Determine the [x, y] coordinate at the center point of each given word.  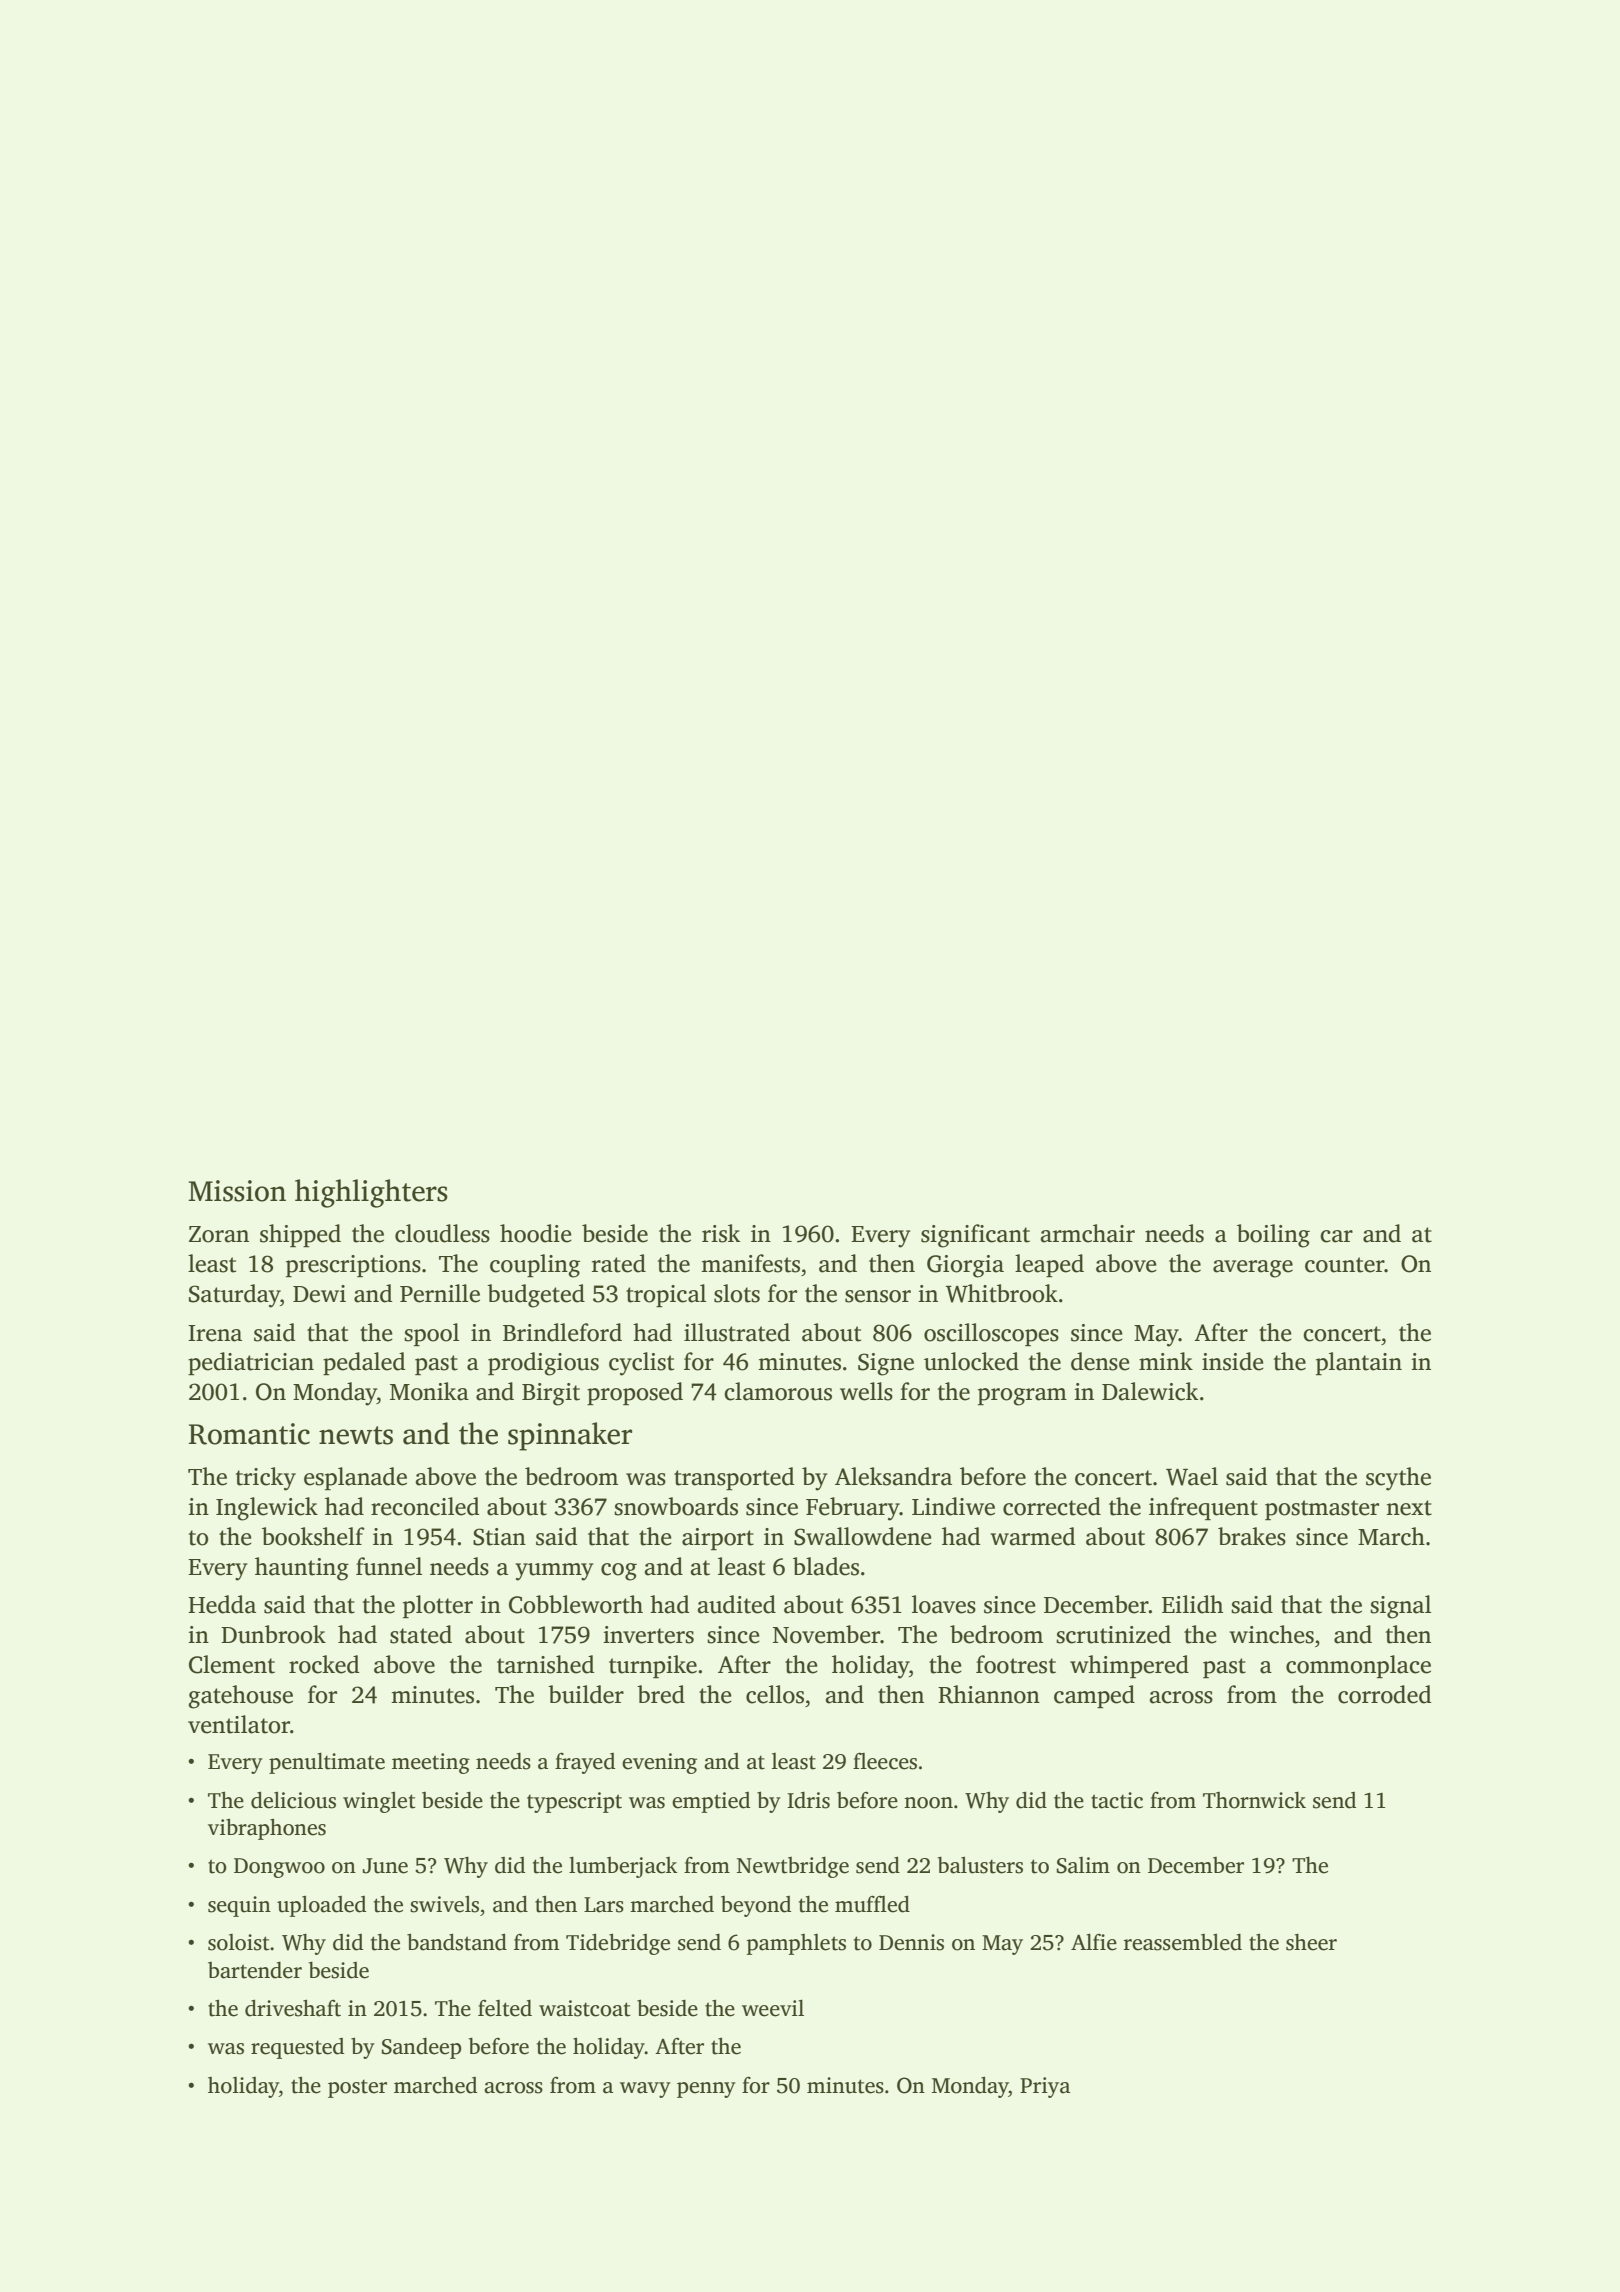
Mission [237, 1191]
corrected [1052, 1506]
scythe [1398, 1479]
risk [721, 1233]
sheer [1311, 1942]
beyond [756, 1906]
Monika [429, 1391]
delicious [293, 1800]
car [1336, 1236]
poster [357, 2088]
